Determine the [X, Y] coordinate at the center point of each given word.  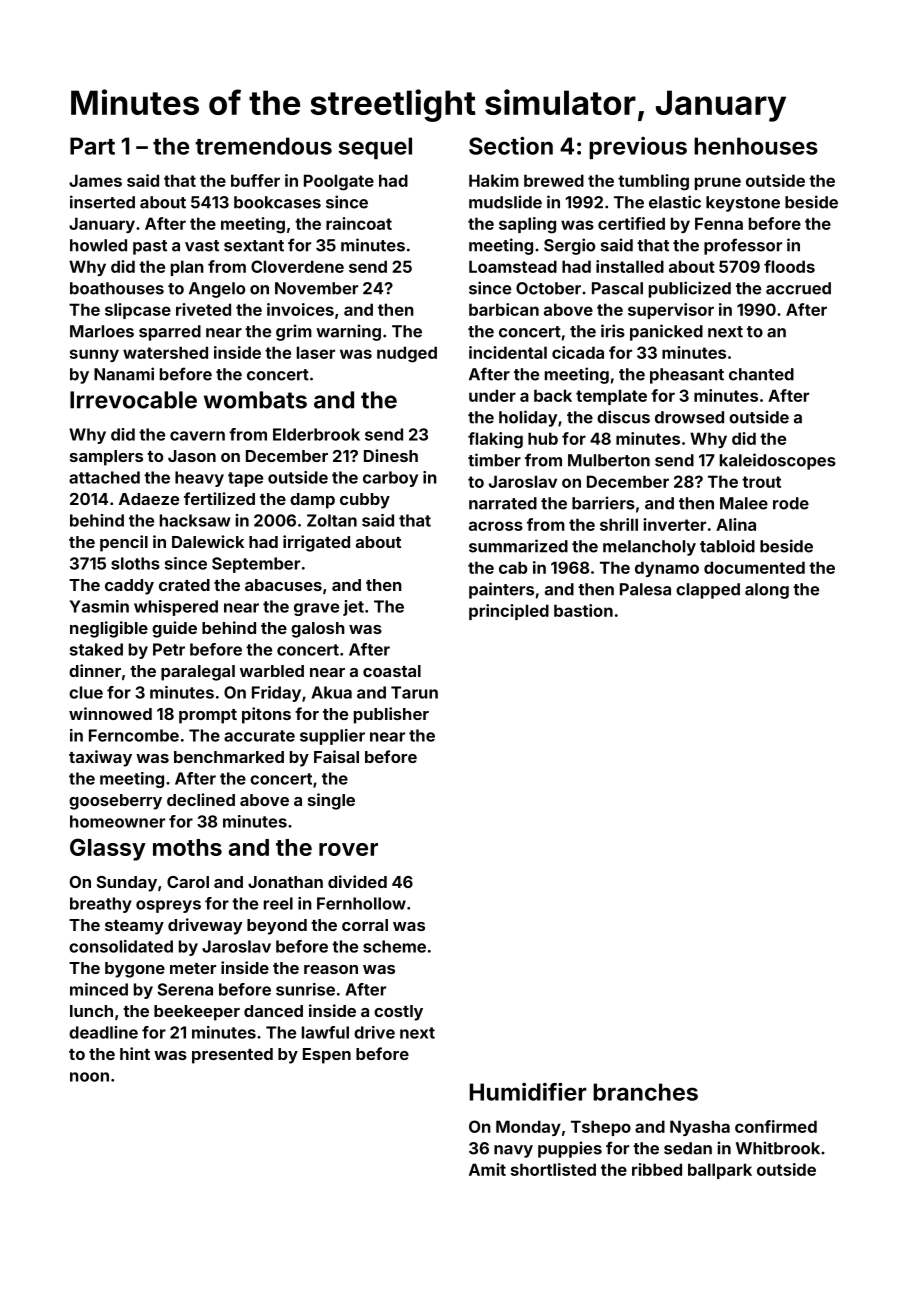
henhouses [756, 146]
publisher [391, 715]
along [767, 591]
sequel [375, 148]
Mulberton [609, 460]
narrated [503, 503]
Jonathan [285, 882]
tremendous [263, 146]
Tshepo [601, 1128]
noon [89, 1077]
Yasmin [99, 606]
